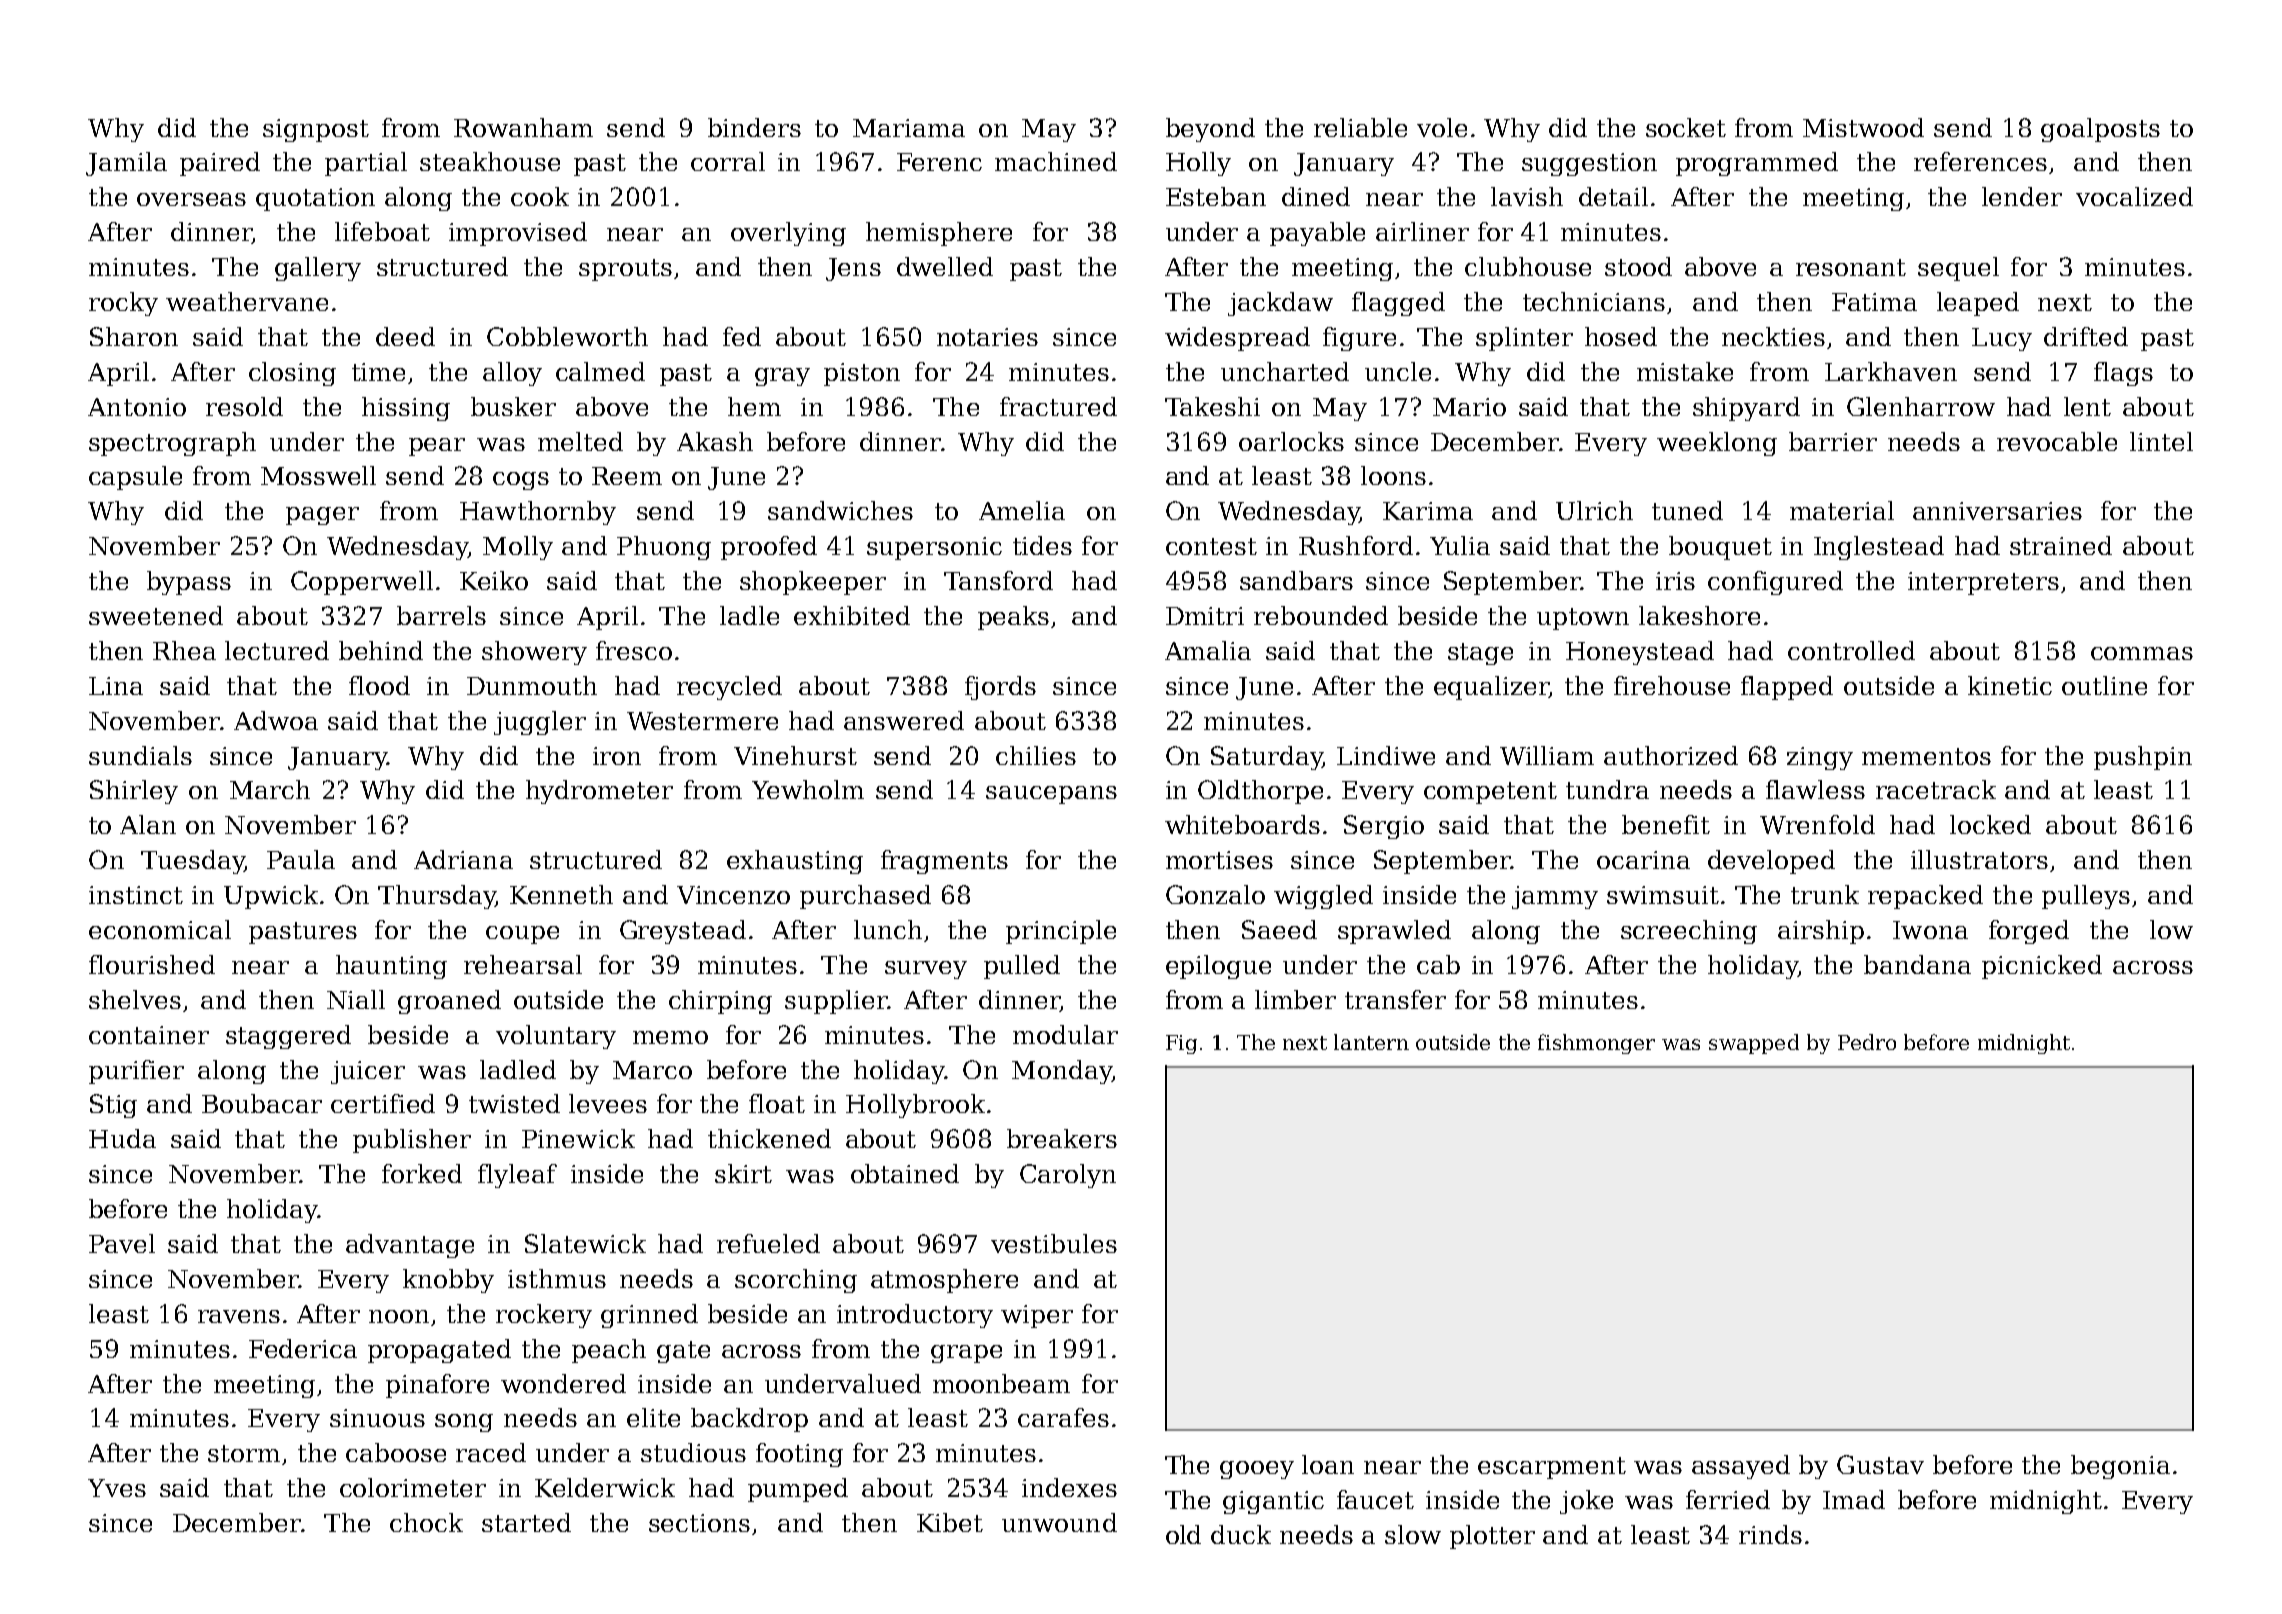  I want to click on leaped, so click(1978, 304).
